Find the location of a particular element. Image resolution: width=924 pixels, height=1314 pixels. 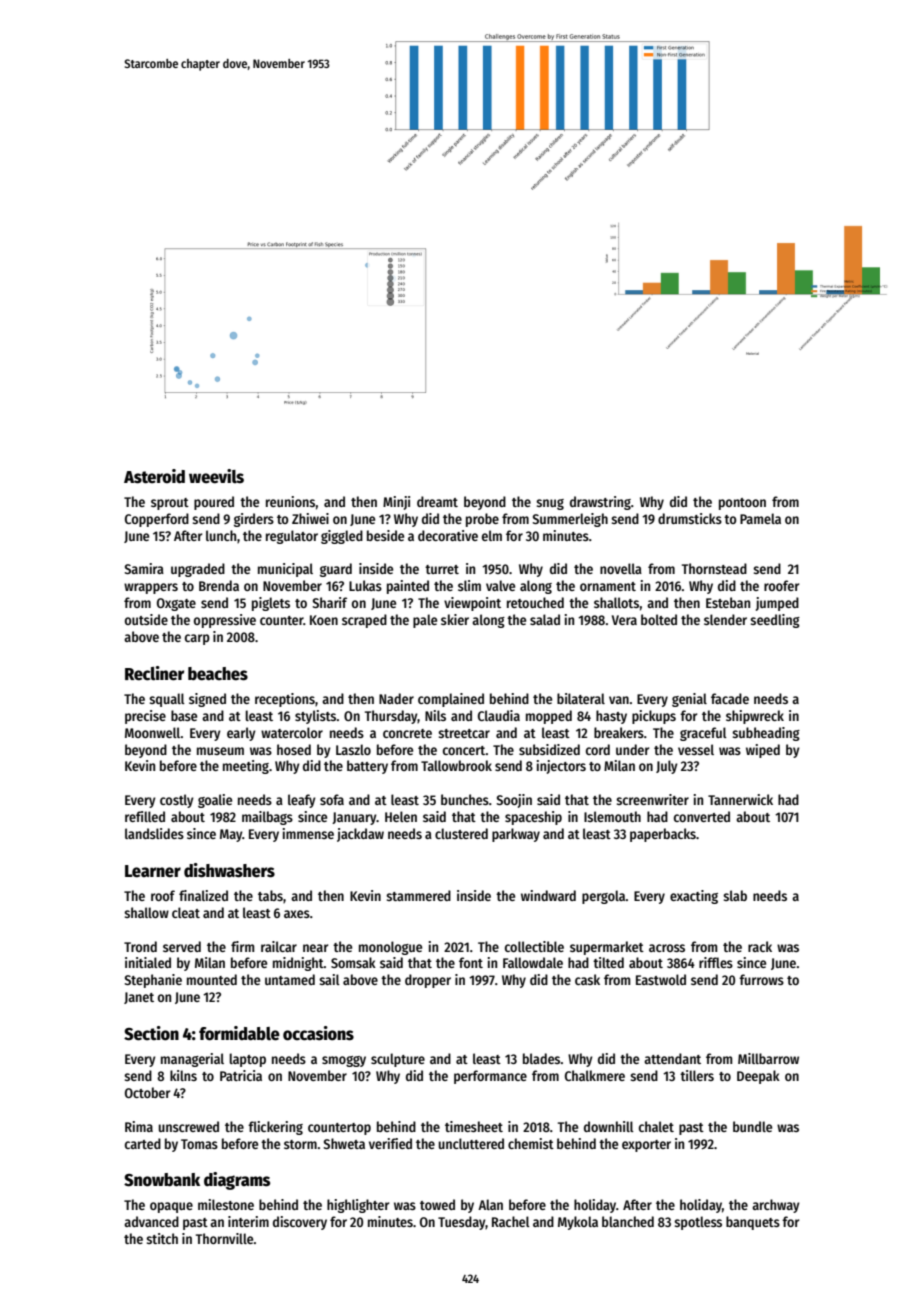

Millbarrow is located at coordinates (768, 1058).
